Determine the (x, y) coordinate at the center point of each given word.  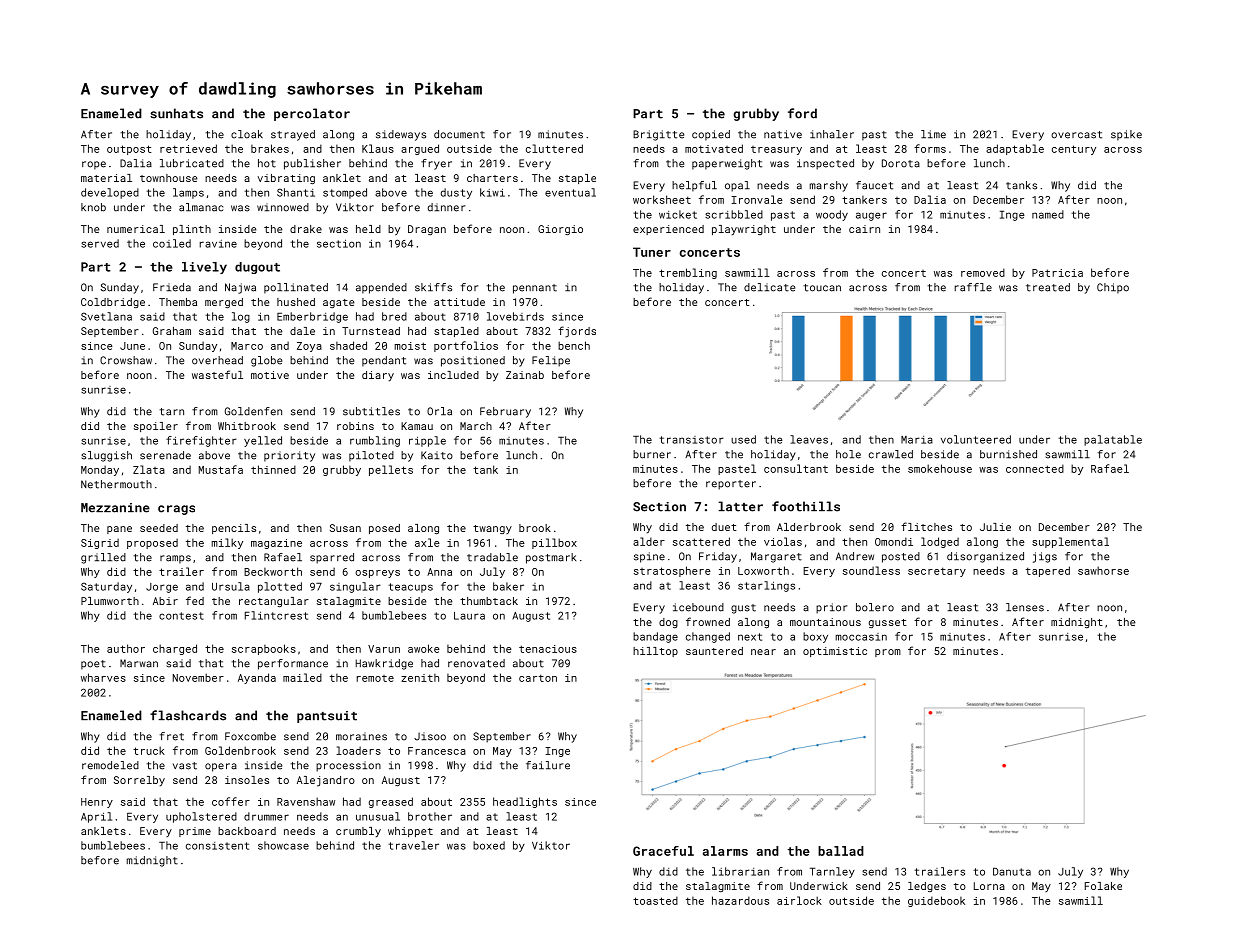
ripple (427, 441)
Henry (97, 803)
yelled (263, 441)
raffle (973, 287)
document (459, 134)
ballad (841, 851)
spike (1126, 135)
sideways (401, 135)
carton (538, 678)
